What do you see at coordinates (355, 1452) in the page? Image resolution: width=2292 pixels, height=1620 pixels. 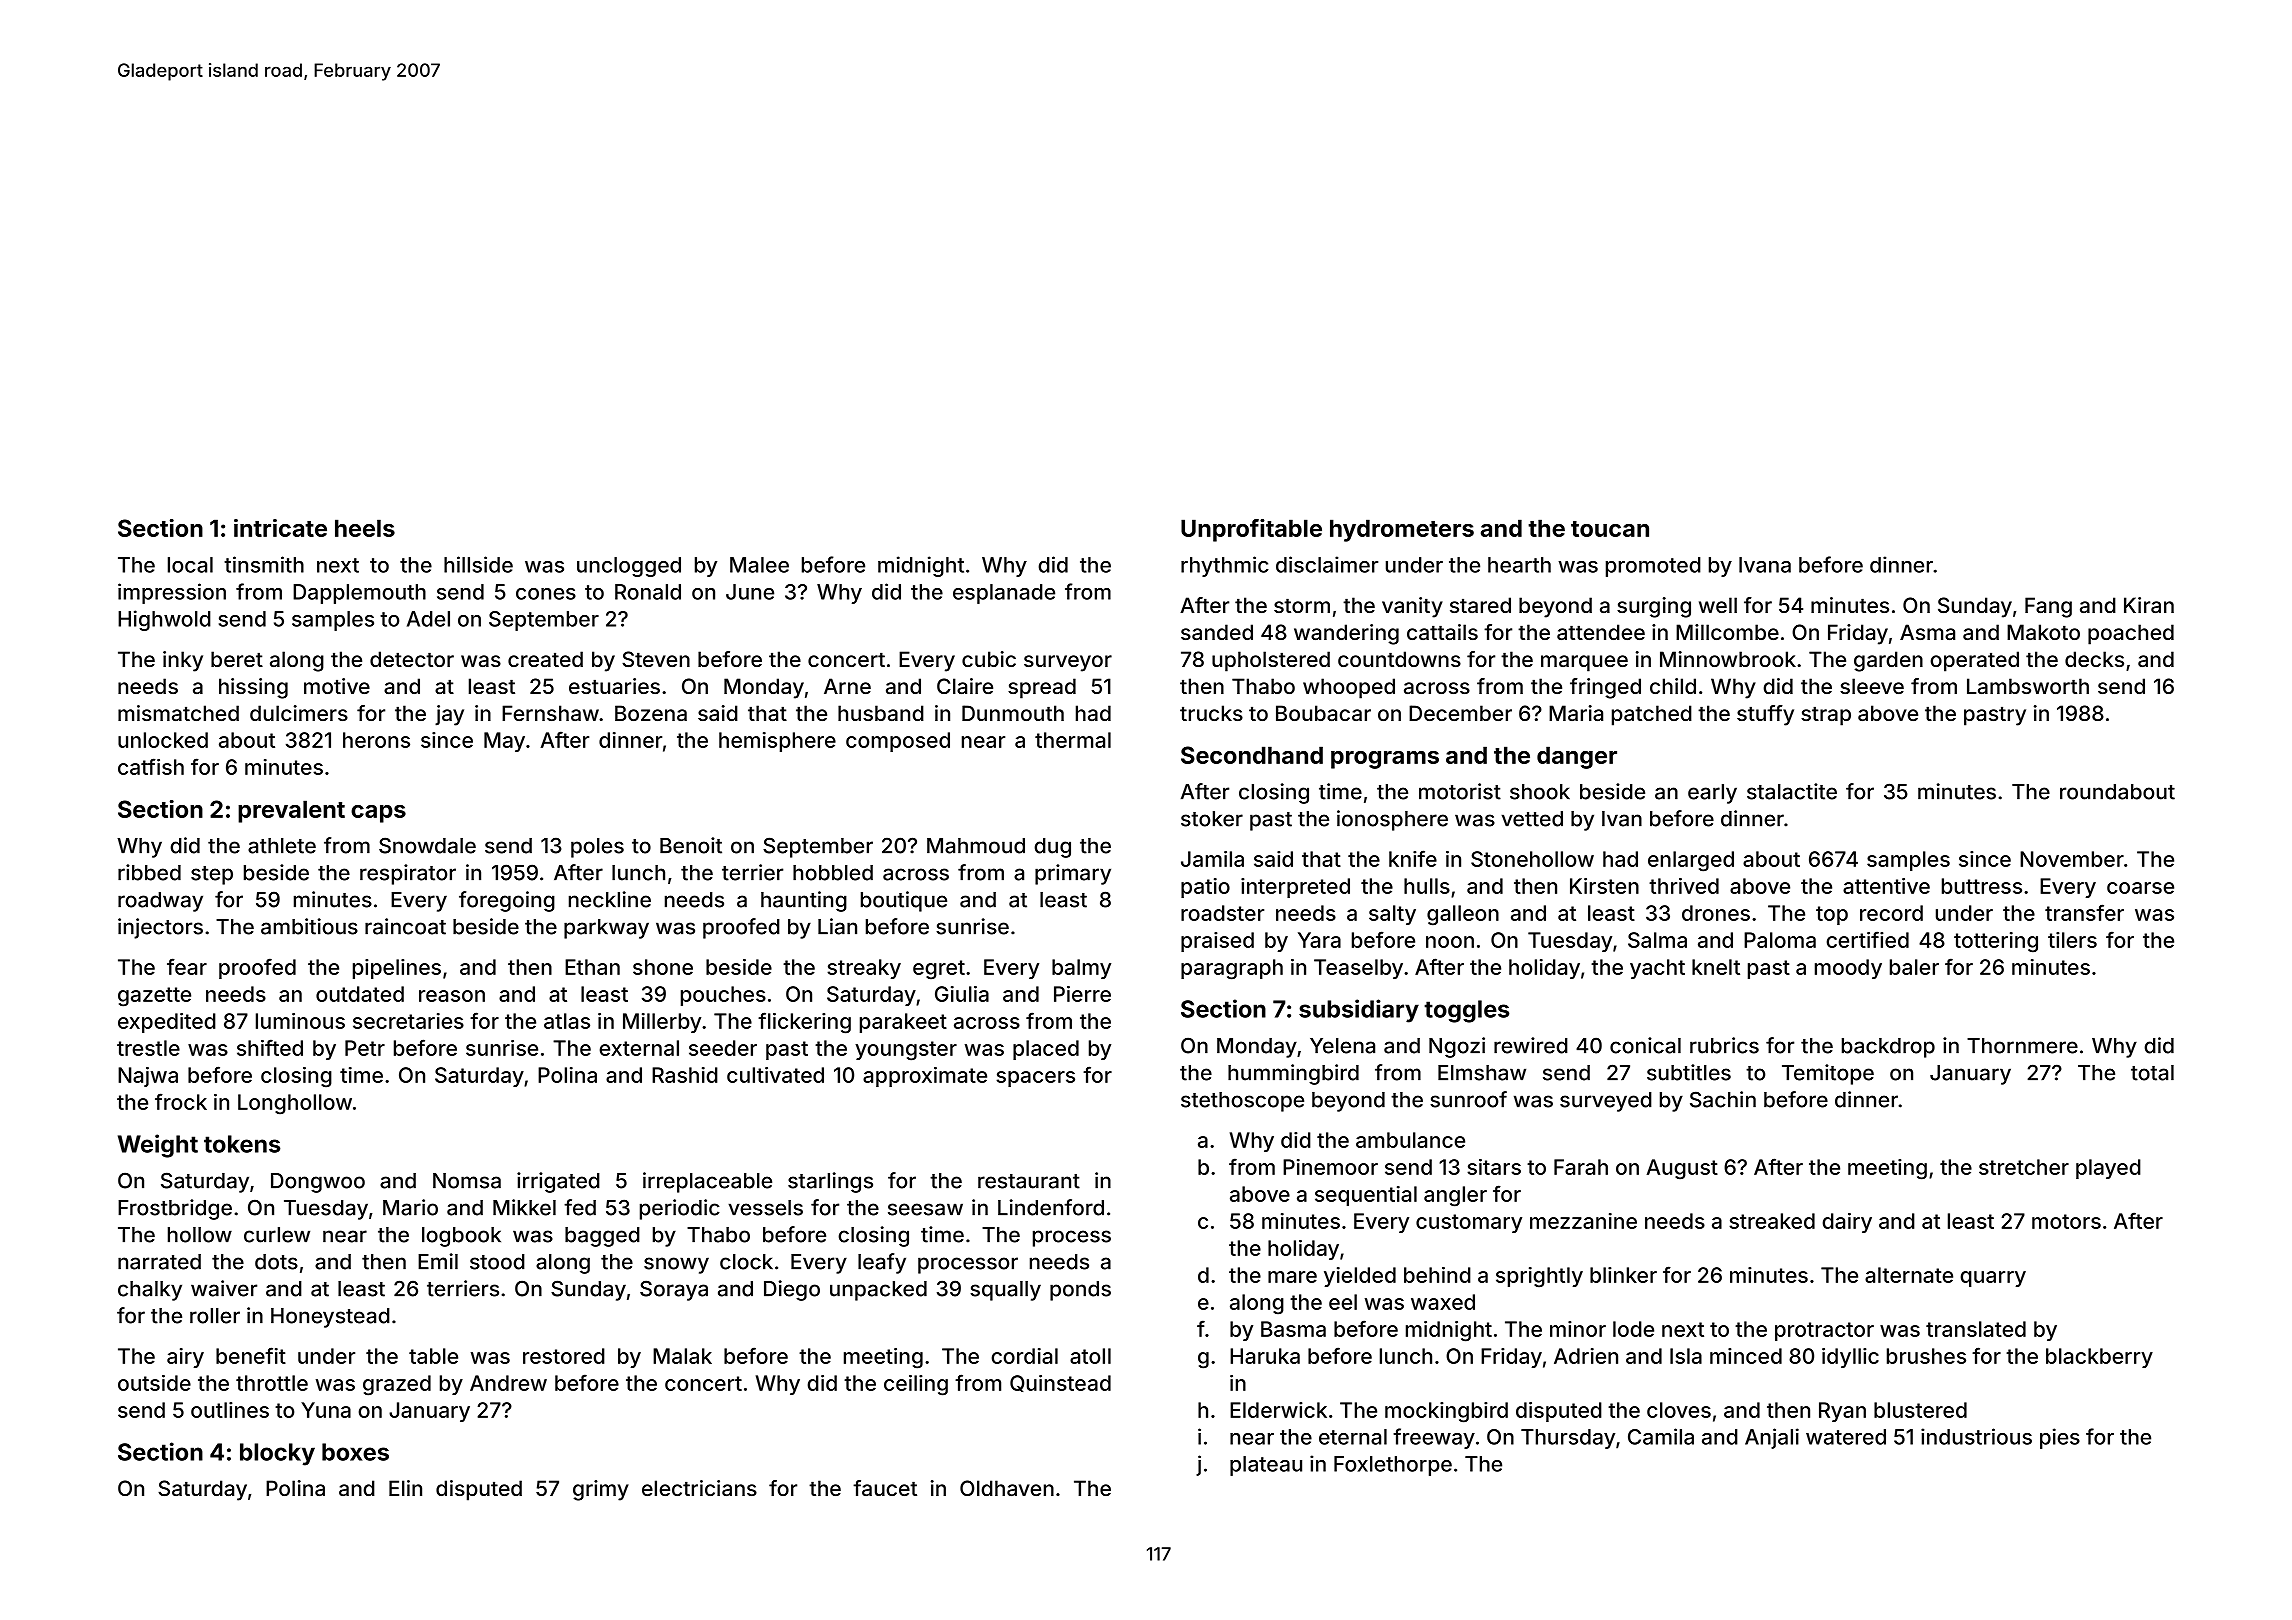 I see `boxes` at bounding box center [355, 1452].
